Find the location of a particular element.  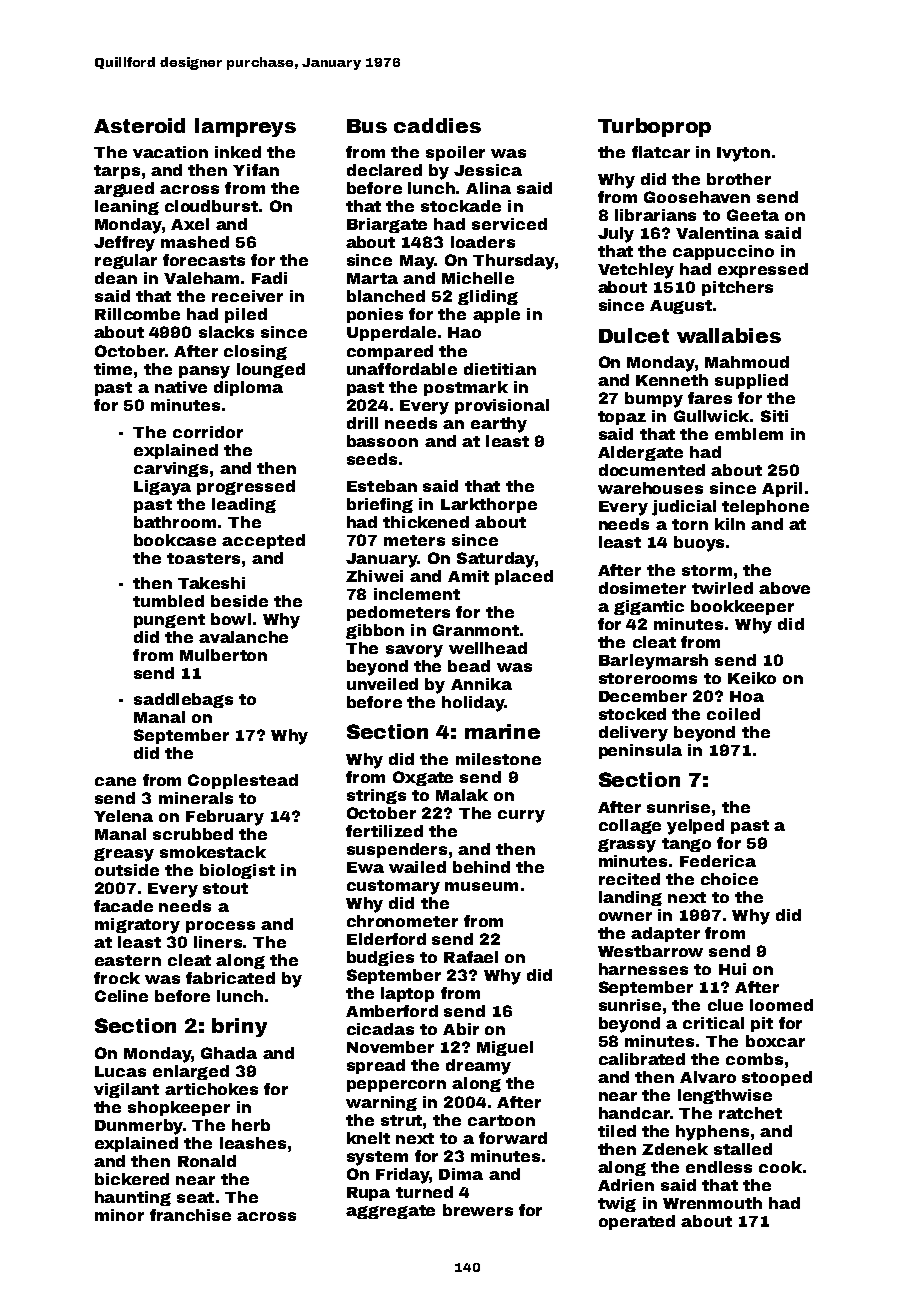

Celine is located at coordinates (121, 996).
